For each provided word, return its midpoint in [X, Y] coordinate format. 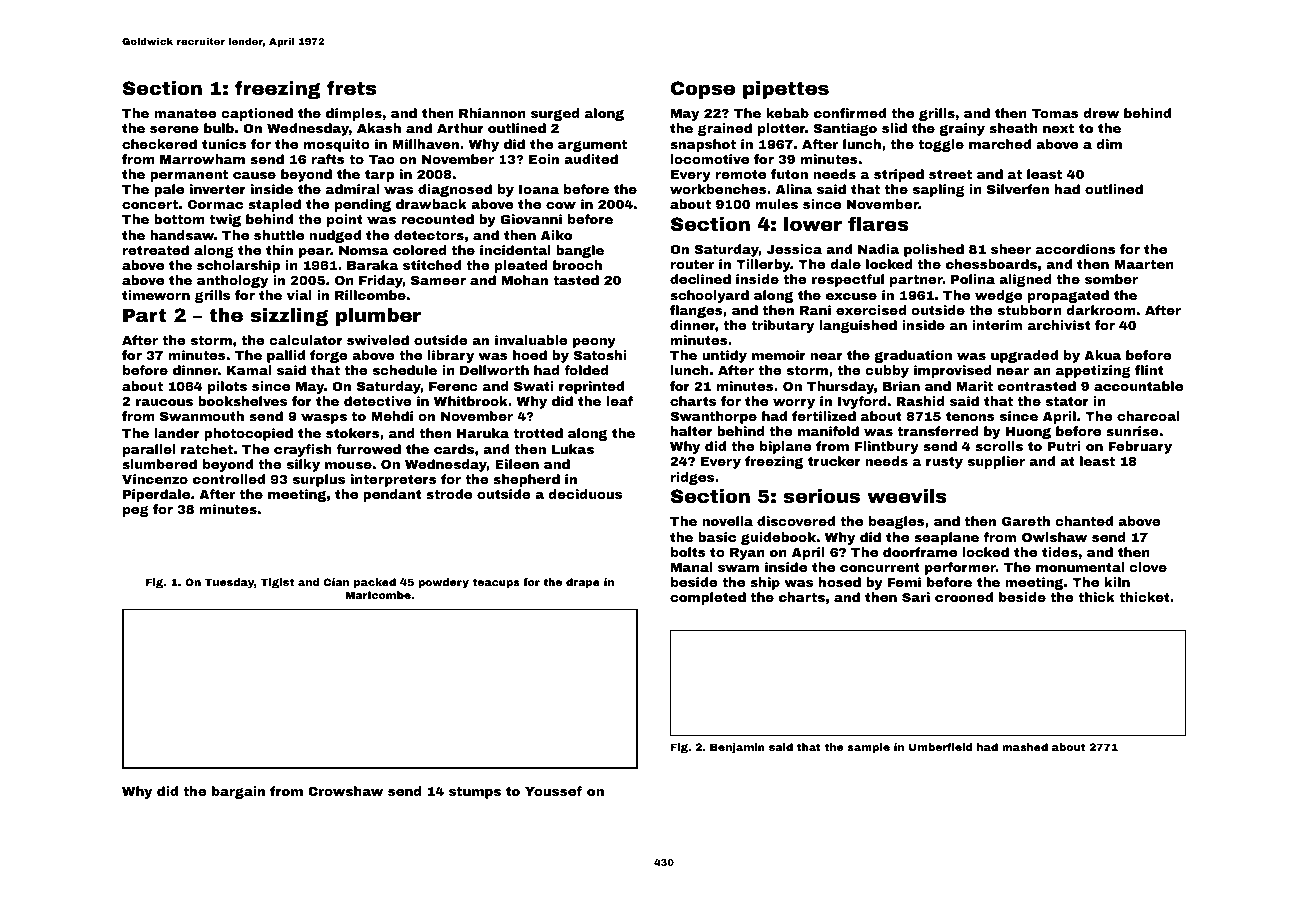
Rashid [921, 401]
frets [351, 87]
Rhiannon [492, 113]
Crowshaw [345, 791]
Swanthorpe [713, 417]
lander [177, 433]
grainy [962, 129]
